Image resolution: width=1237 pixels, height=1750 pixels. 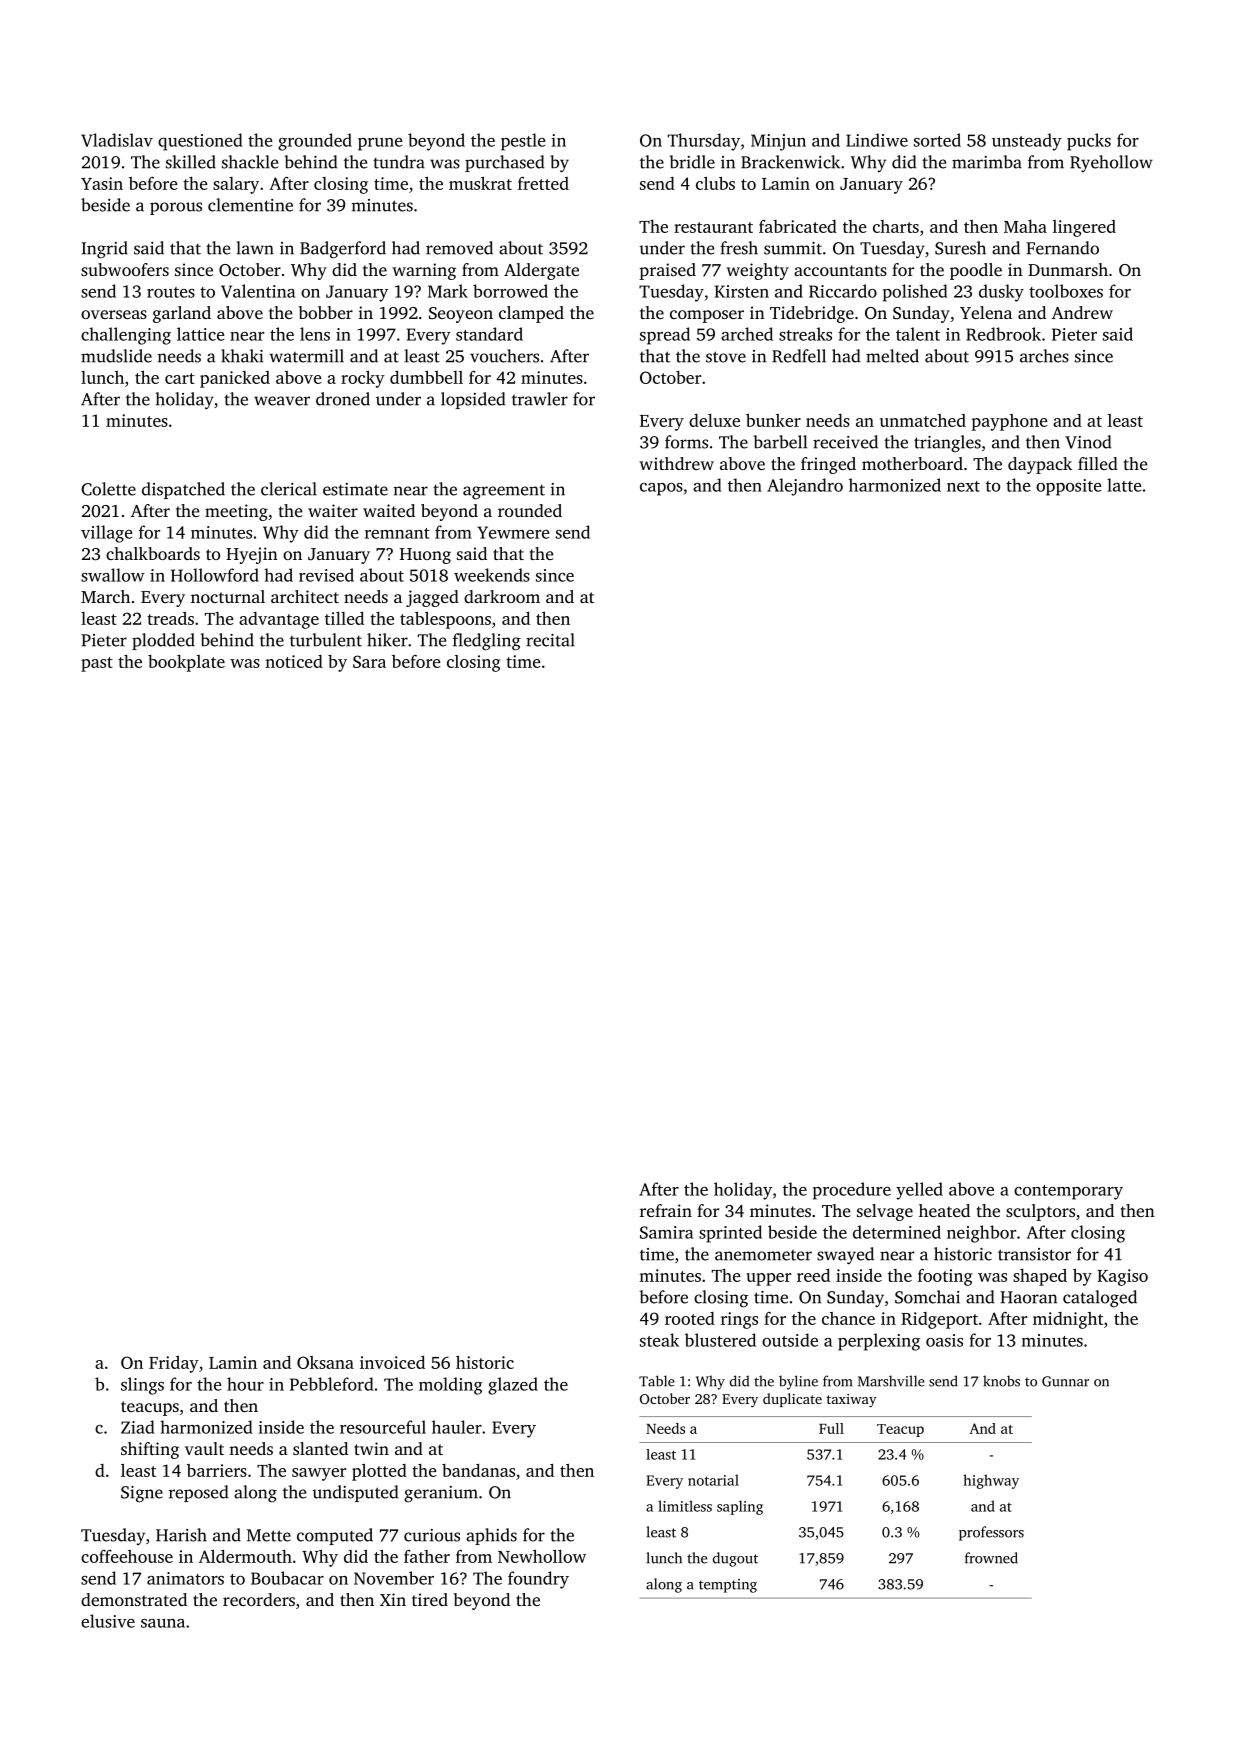 I want to click on pucks, so click(x=1089, y=142).
